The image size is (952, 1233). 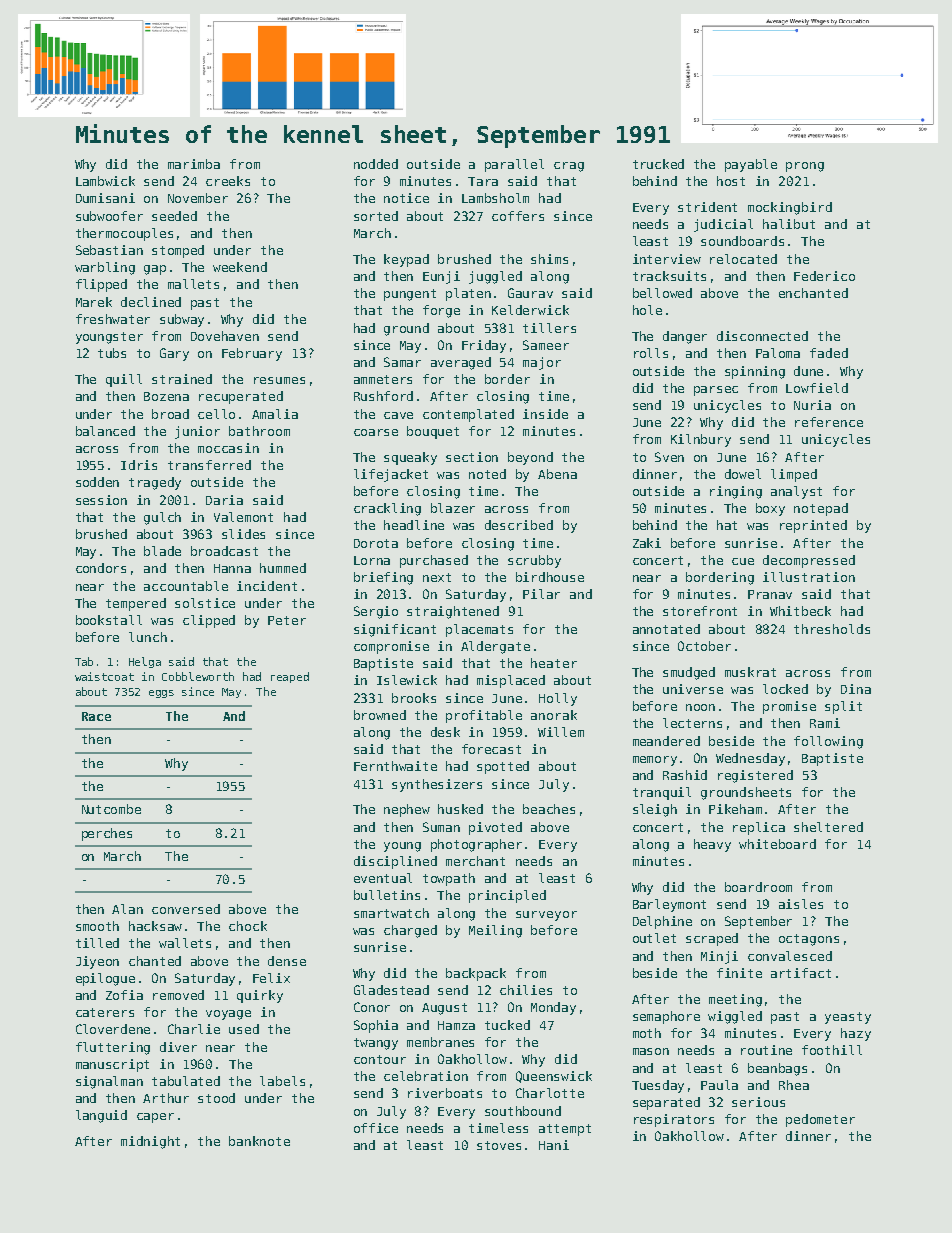 What do you see at coordinates (549, 259) in the screenshot?
I see `shims` at bounding box center [549, 259].
